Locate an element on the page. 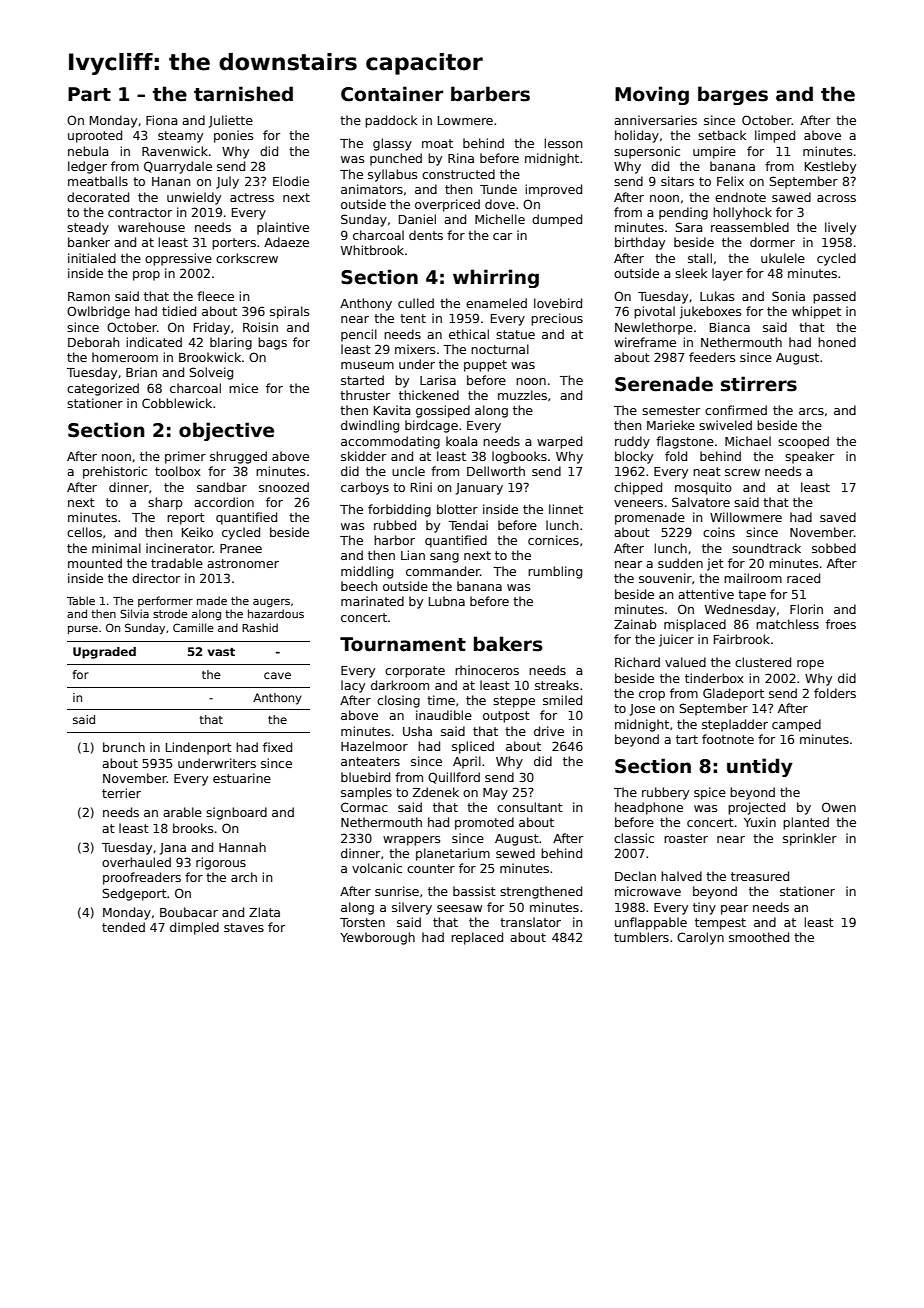 The width and height of the document is (924, 1308). ethical is located at coordinates (469, 334).
